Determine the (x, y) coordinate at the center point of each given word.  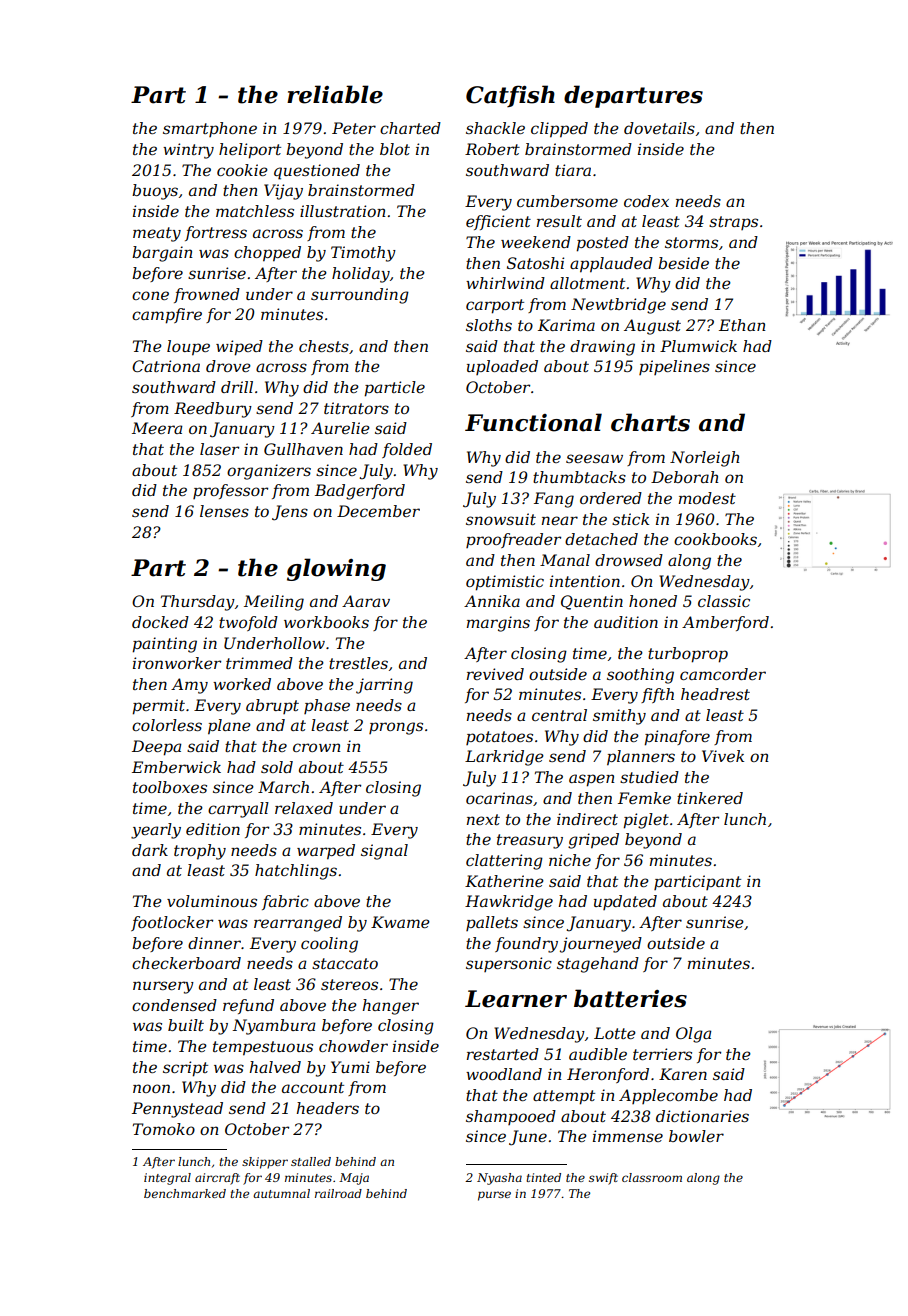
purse (494, 1196)
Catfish (510, 96)
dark (150, 850)
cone (150, 295)
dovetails (659, 128)
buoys (155, 192)
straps (733, 223)
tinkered (710, 798)
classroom (652, 1177)
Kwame (400, 922)
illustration (343, 211)
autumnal (281, 1193)
